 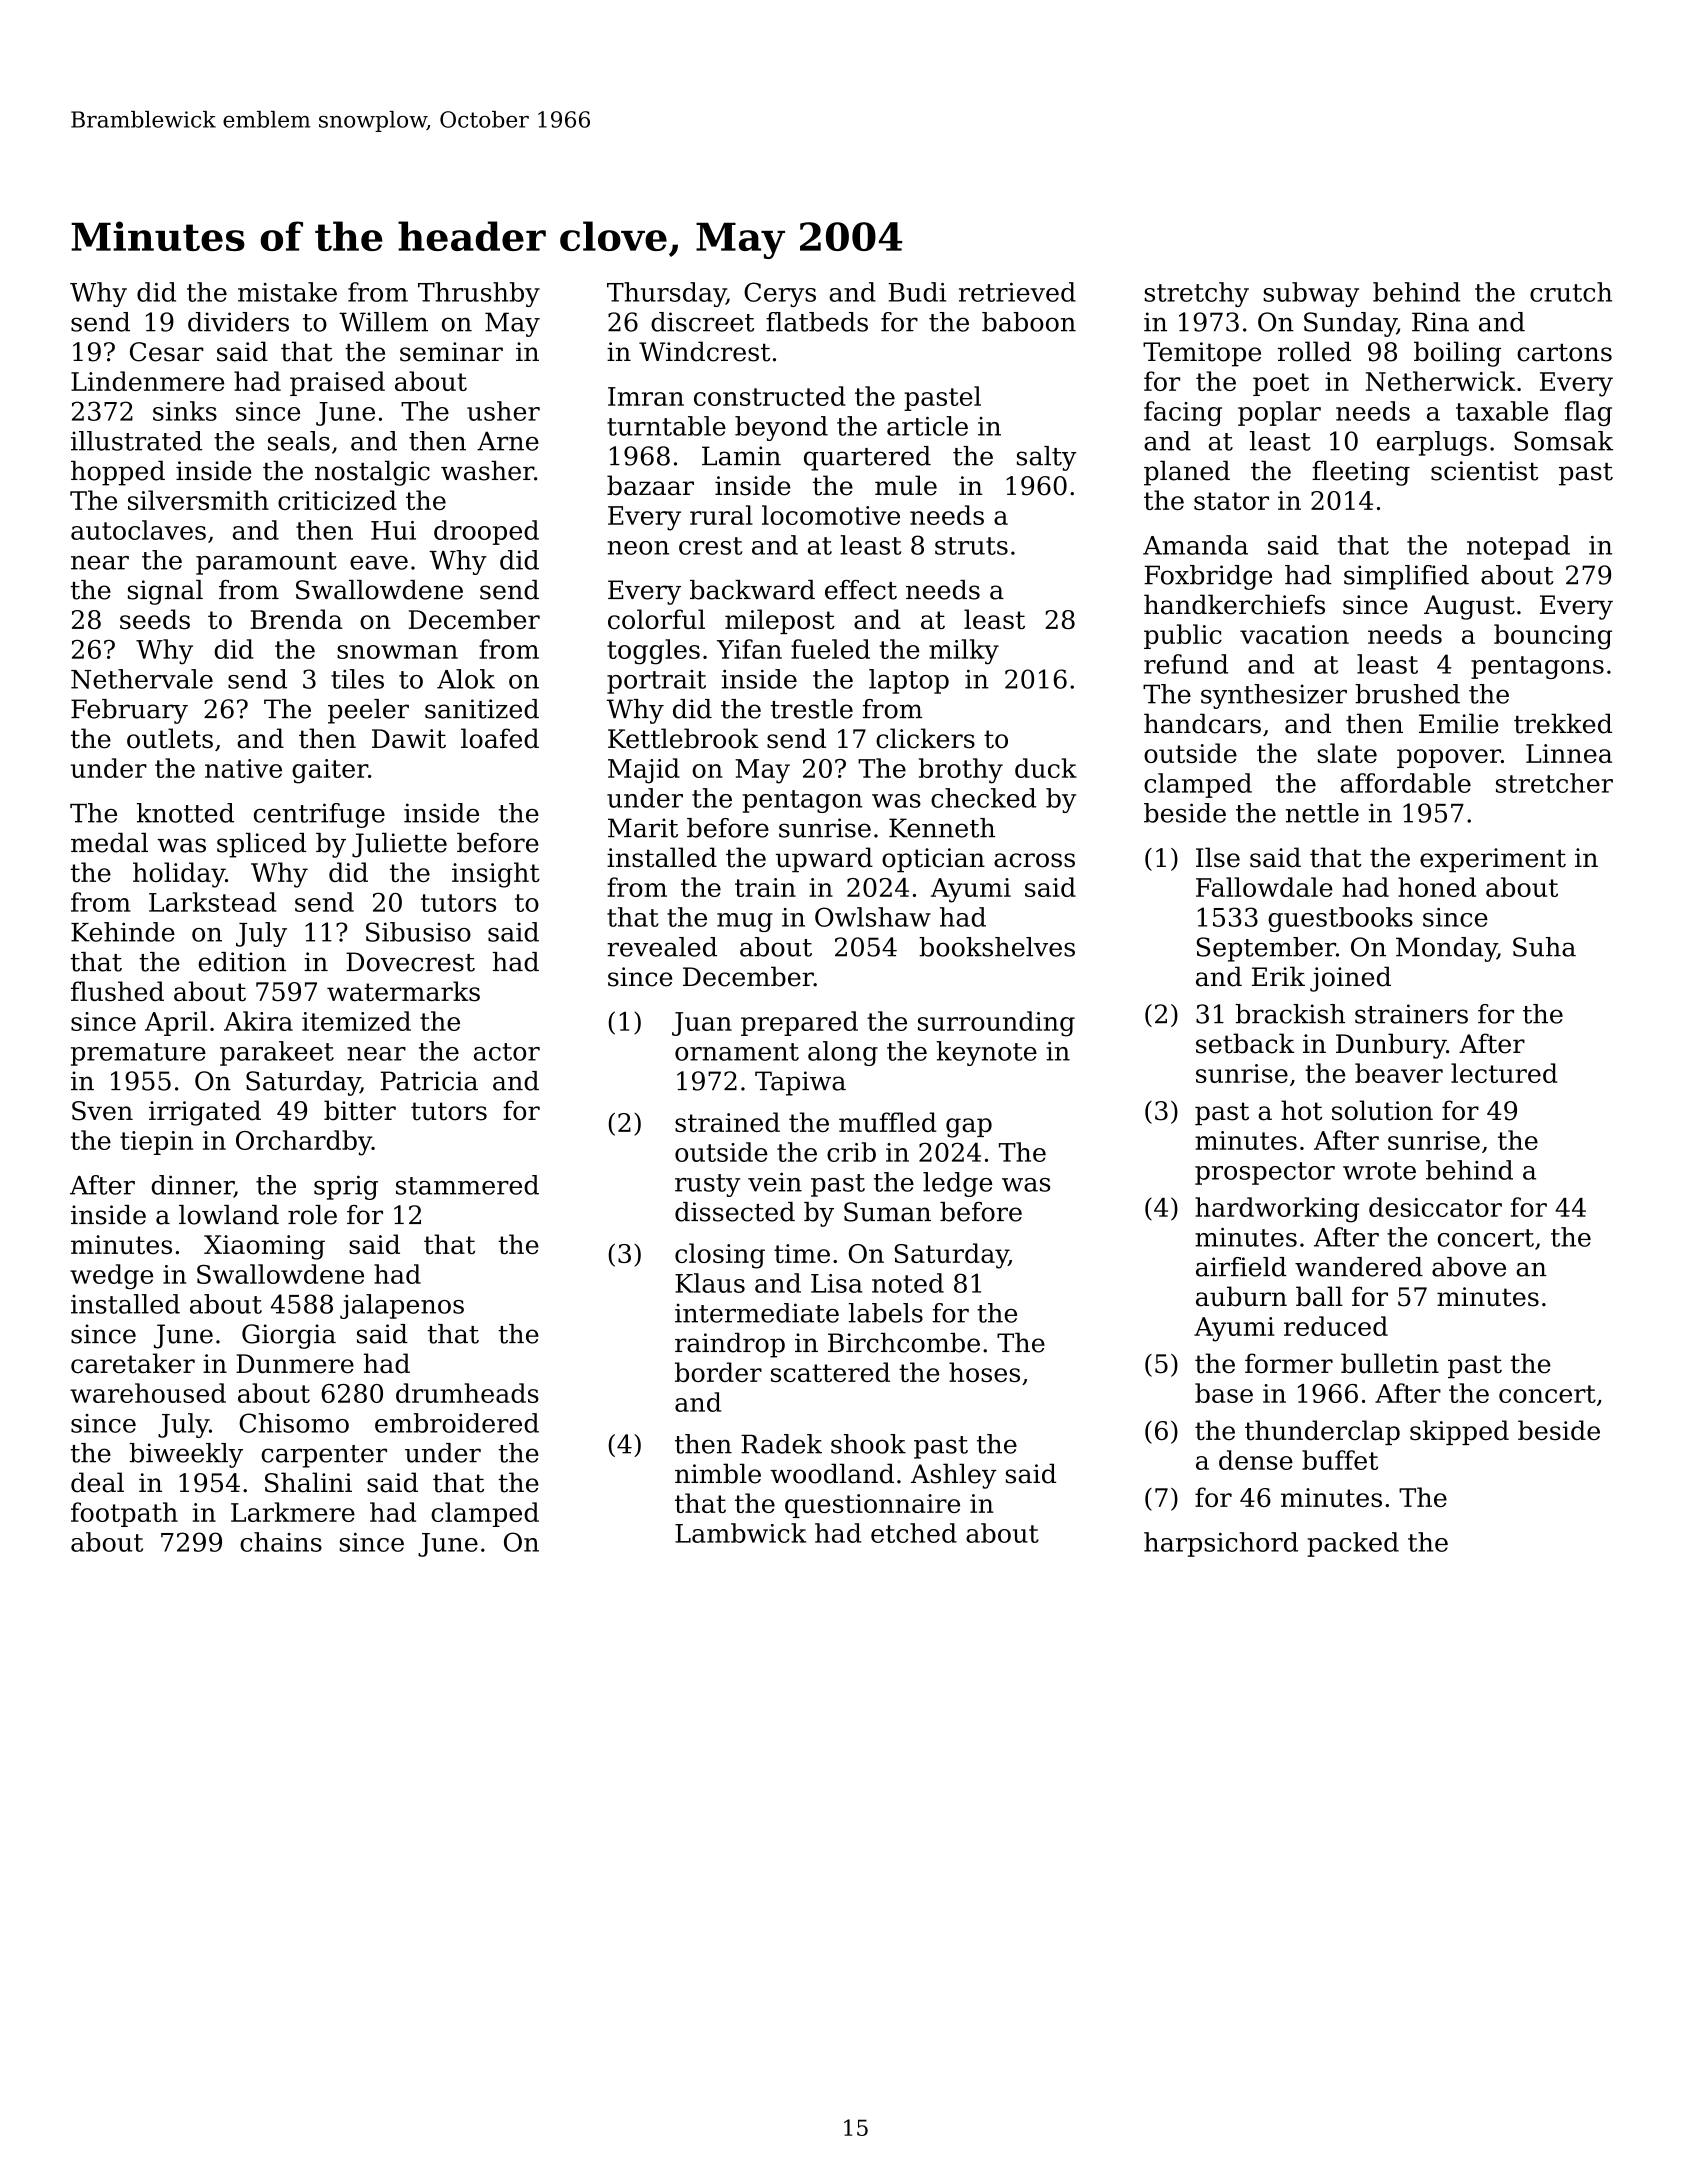 What do you see at coordinates (479, 294) in the page?
I see `Thrushby` at bounding box center [479, 294].
